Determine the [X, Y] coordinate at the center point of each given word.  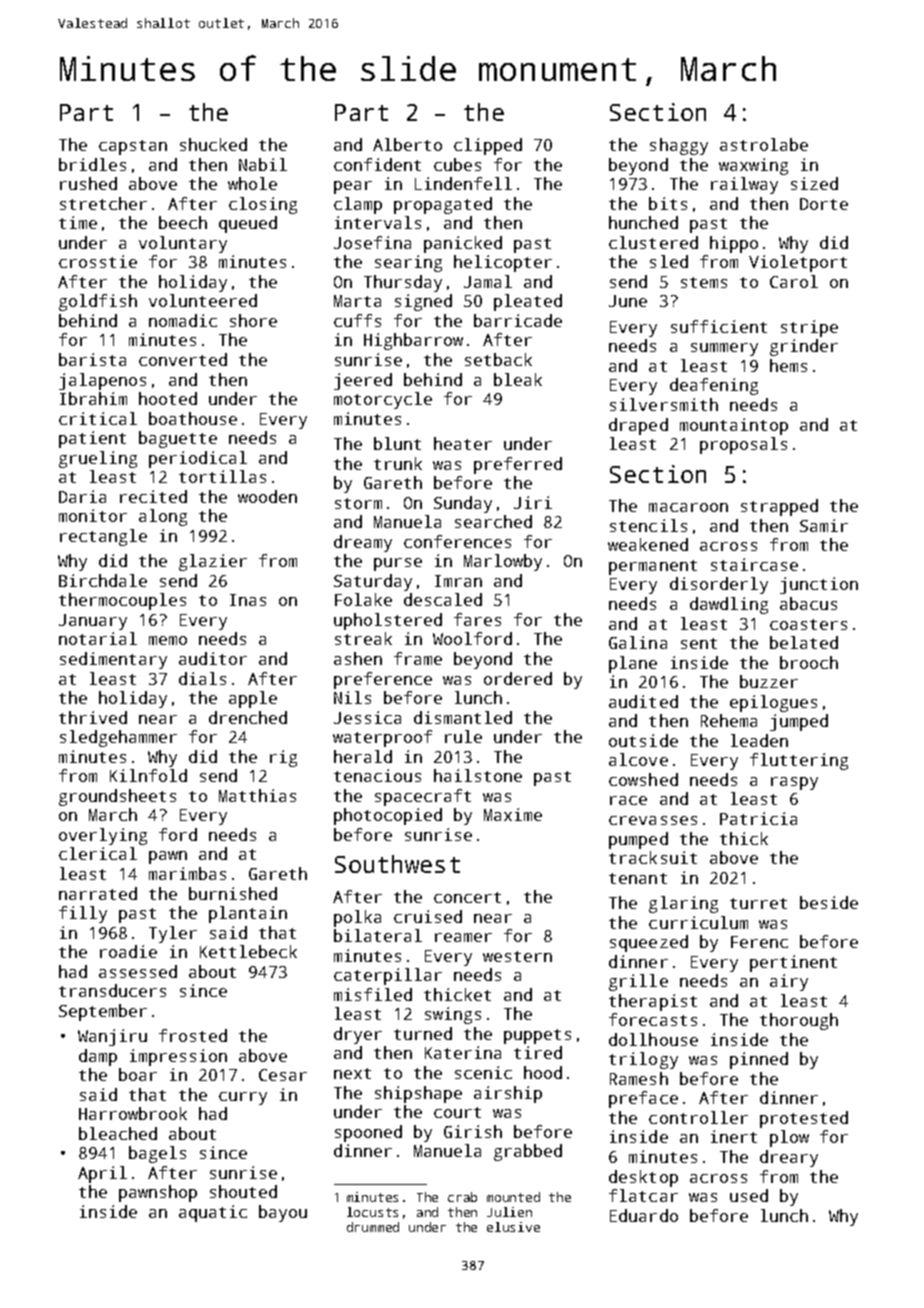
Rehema [729, 720]
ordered [518, 678]
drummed [373, 1227]
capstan [133, 147]
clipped [488, 146]
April [102, 1174]
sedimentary [113, 660]
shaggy [679, 146]
